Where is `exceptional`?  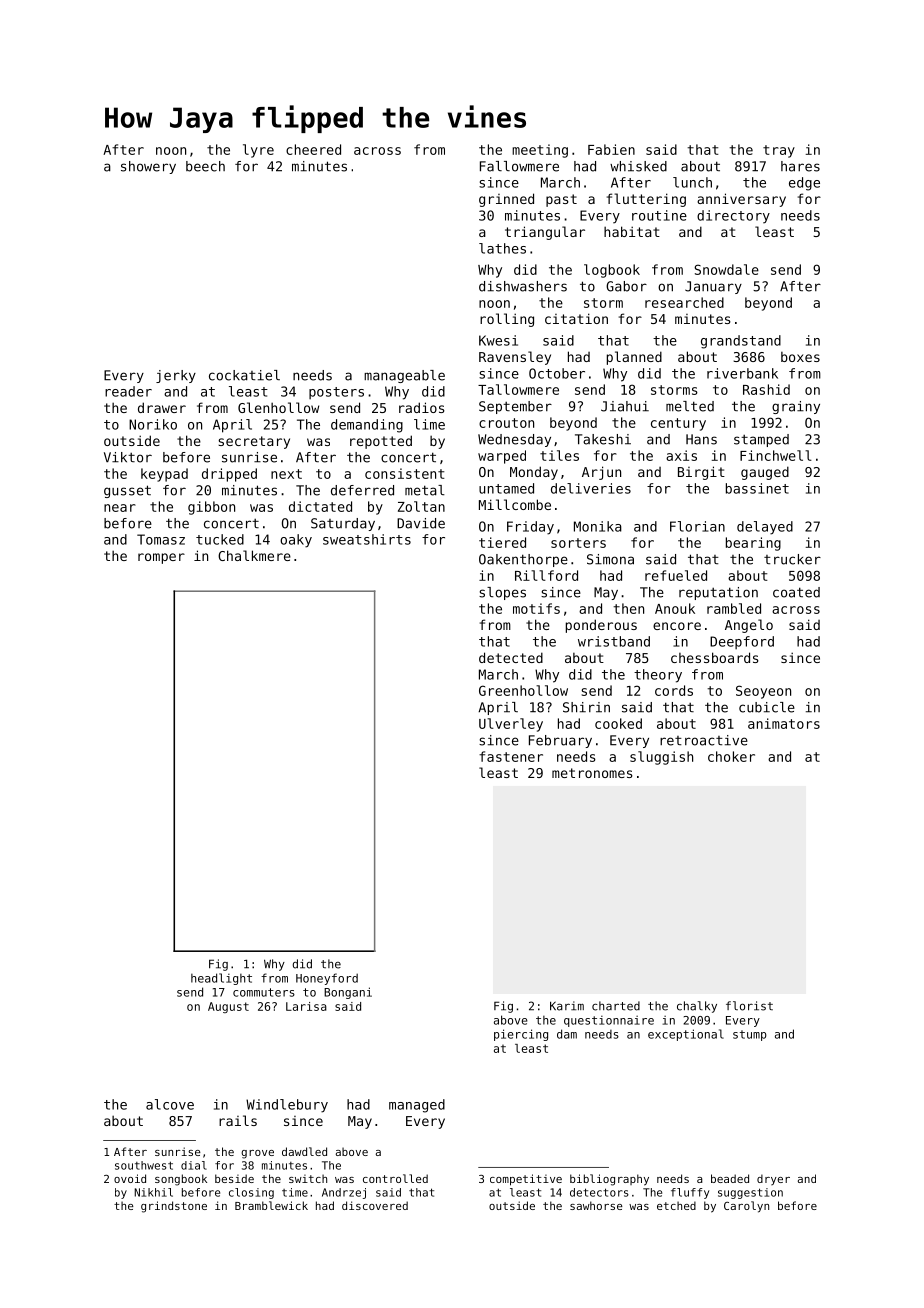 exceptional is located at coordinates (686, 1035).
